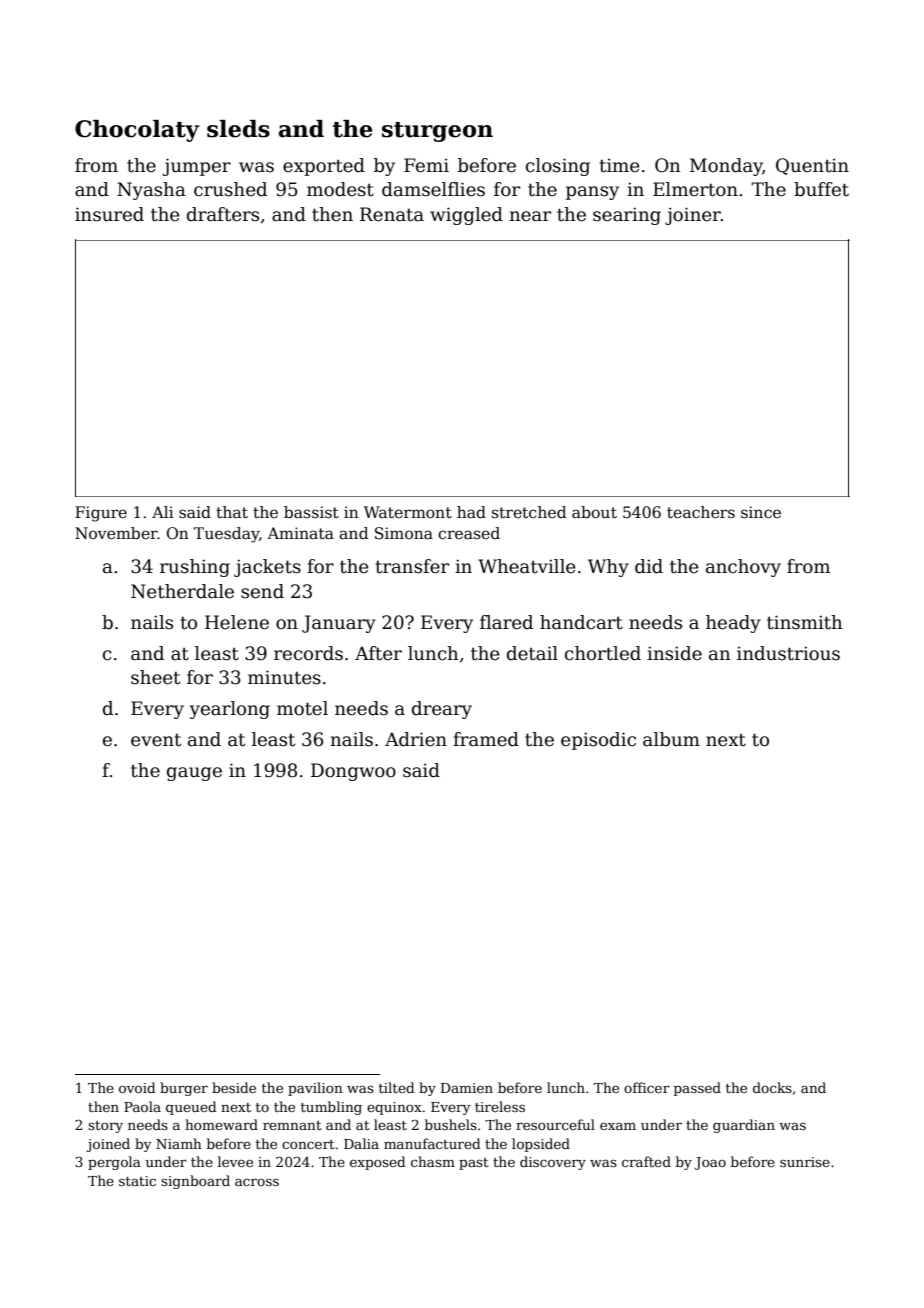 The width and height of the screenshot is (924, 1308). What do you see at coordinates (437, 132) in the screenshot?
I see `sturgeon` at bounding box center [437, 132].
